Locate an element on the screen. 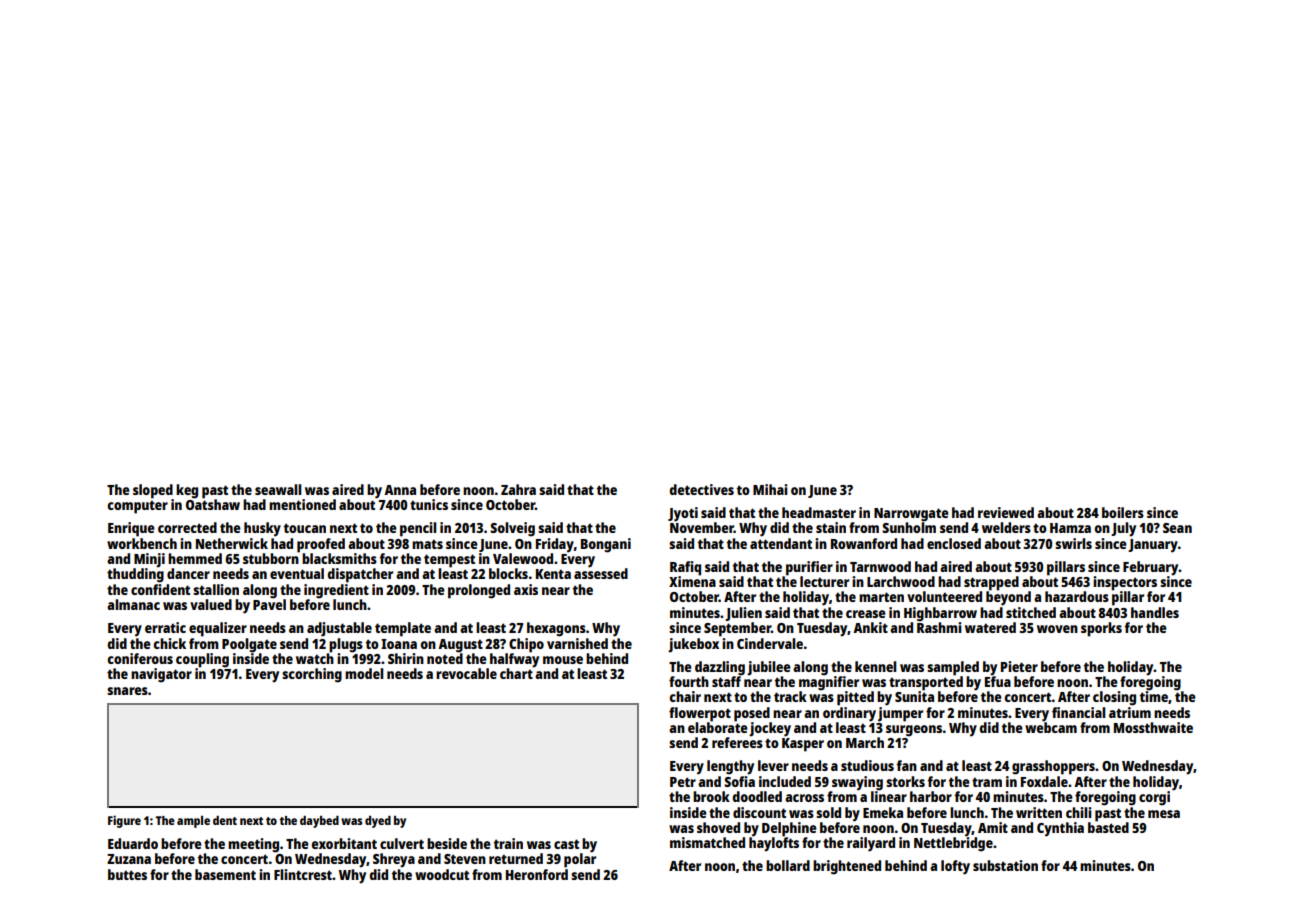 The image size is (1308, 924). brightened is located at coordinates (847, 867).
